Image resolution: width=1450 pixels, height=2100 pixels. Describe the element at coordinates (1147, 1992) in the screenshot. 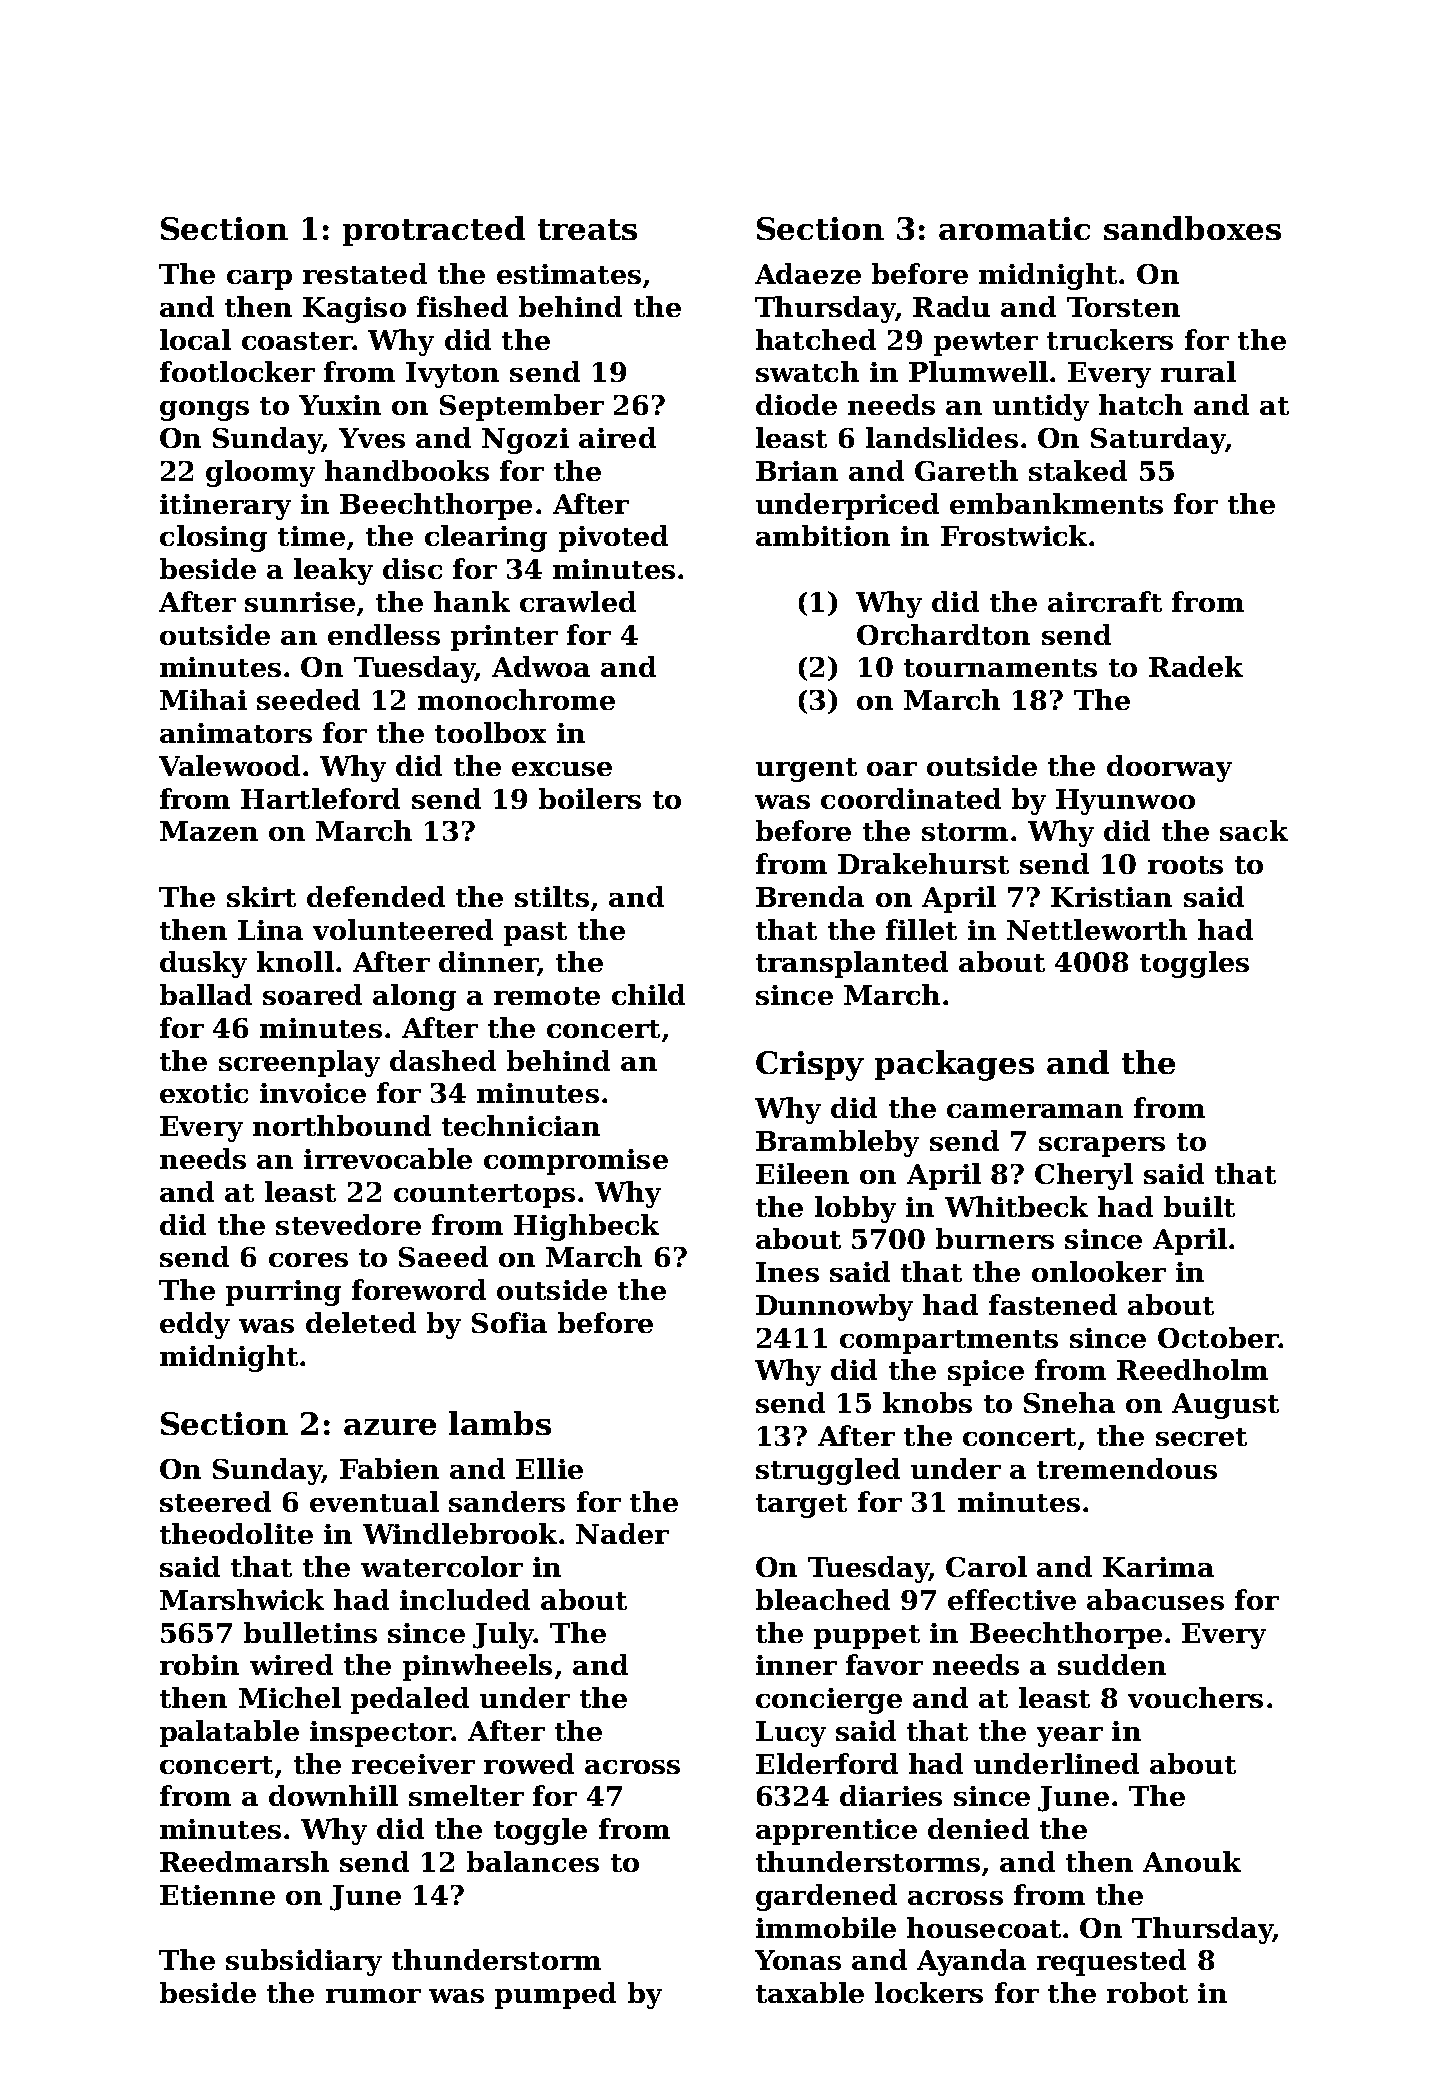

I see `robot` at that location.
